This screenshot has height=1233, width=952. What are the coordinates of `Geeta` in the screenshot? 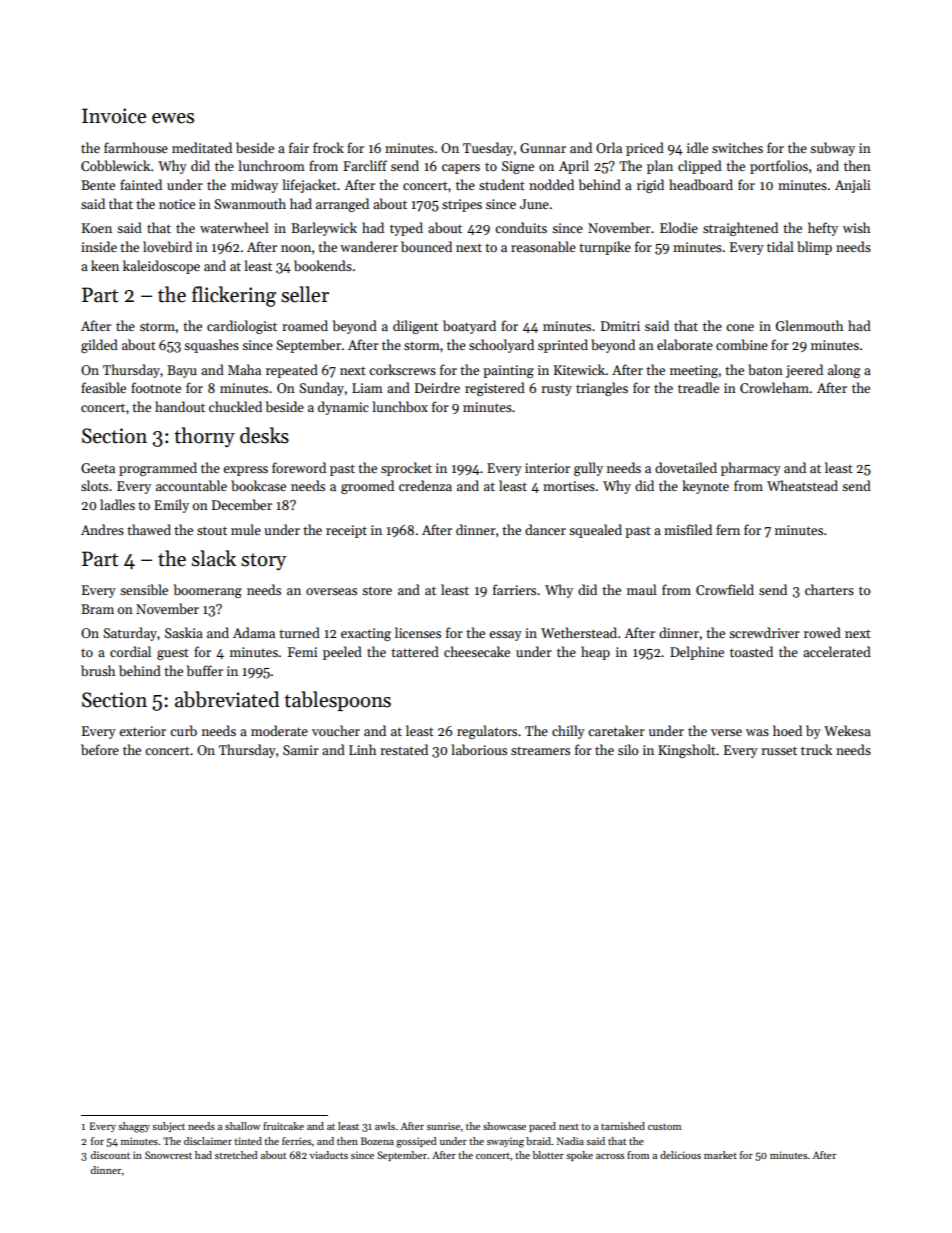 It's located at (98, 468).
